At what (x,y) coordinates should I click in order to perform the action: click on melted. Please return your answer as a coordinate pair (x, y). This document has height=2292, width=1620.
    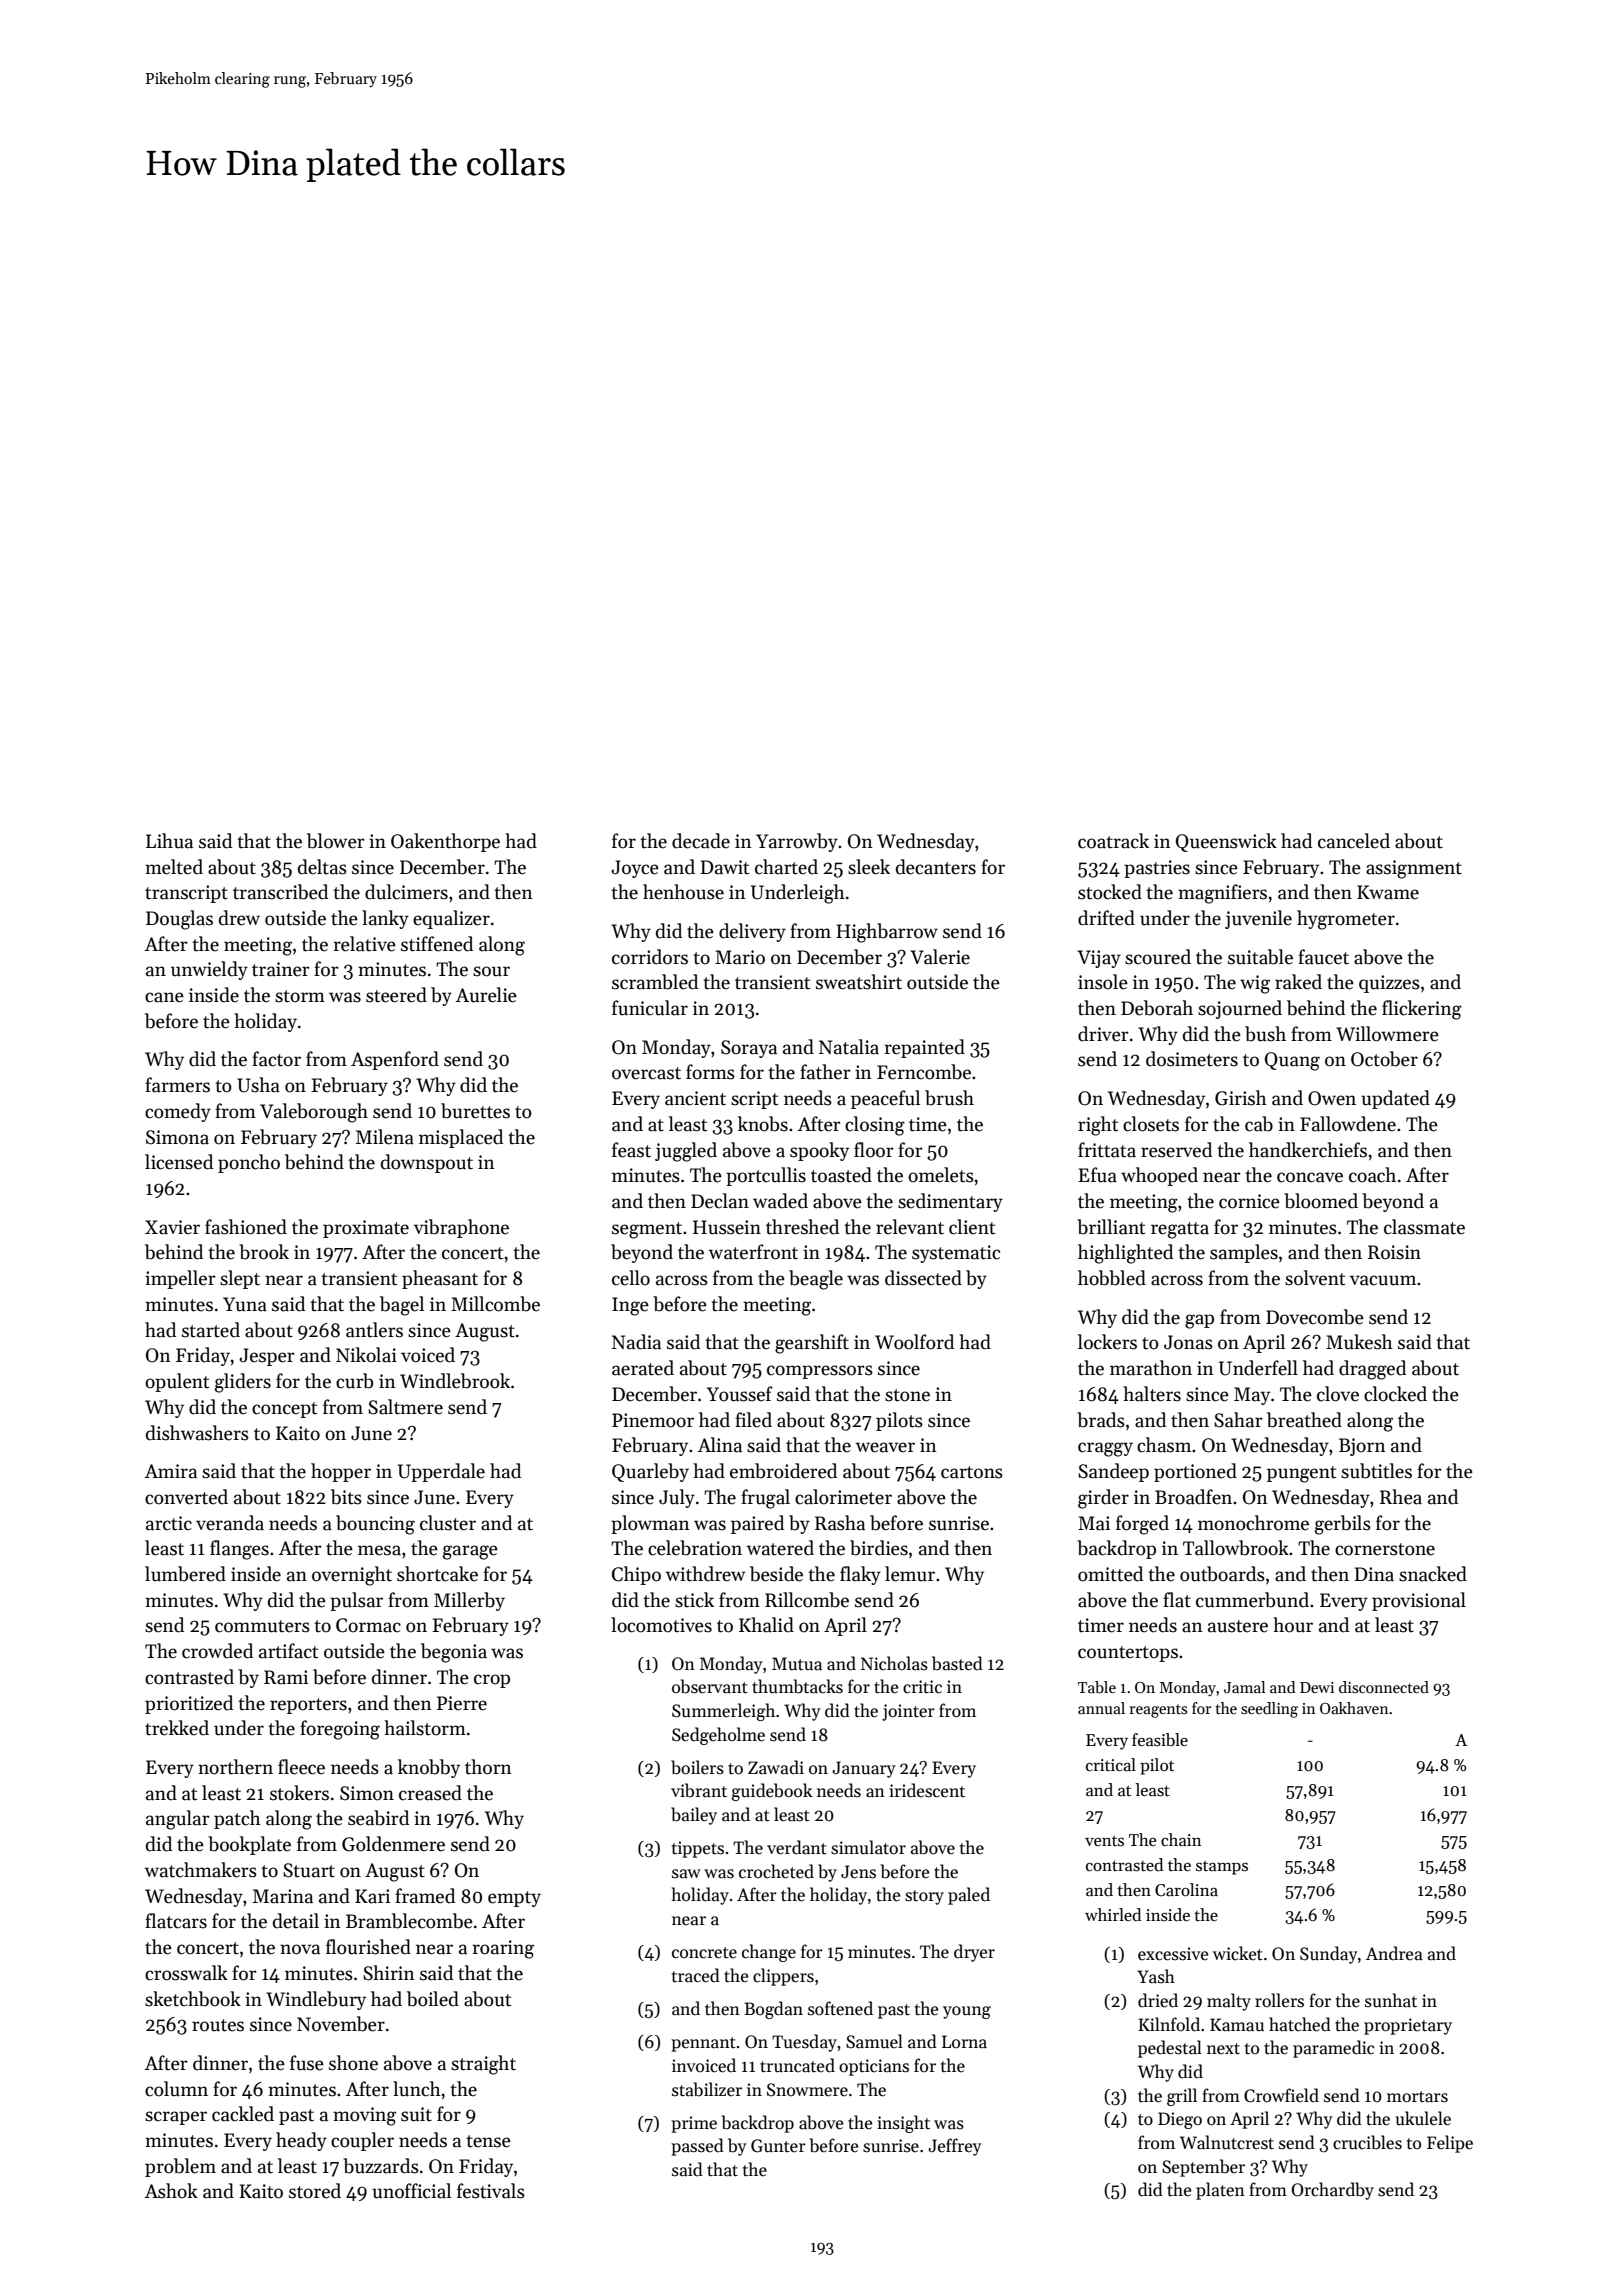
    Looking at the image, I should click on (174, 867).
